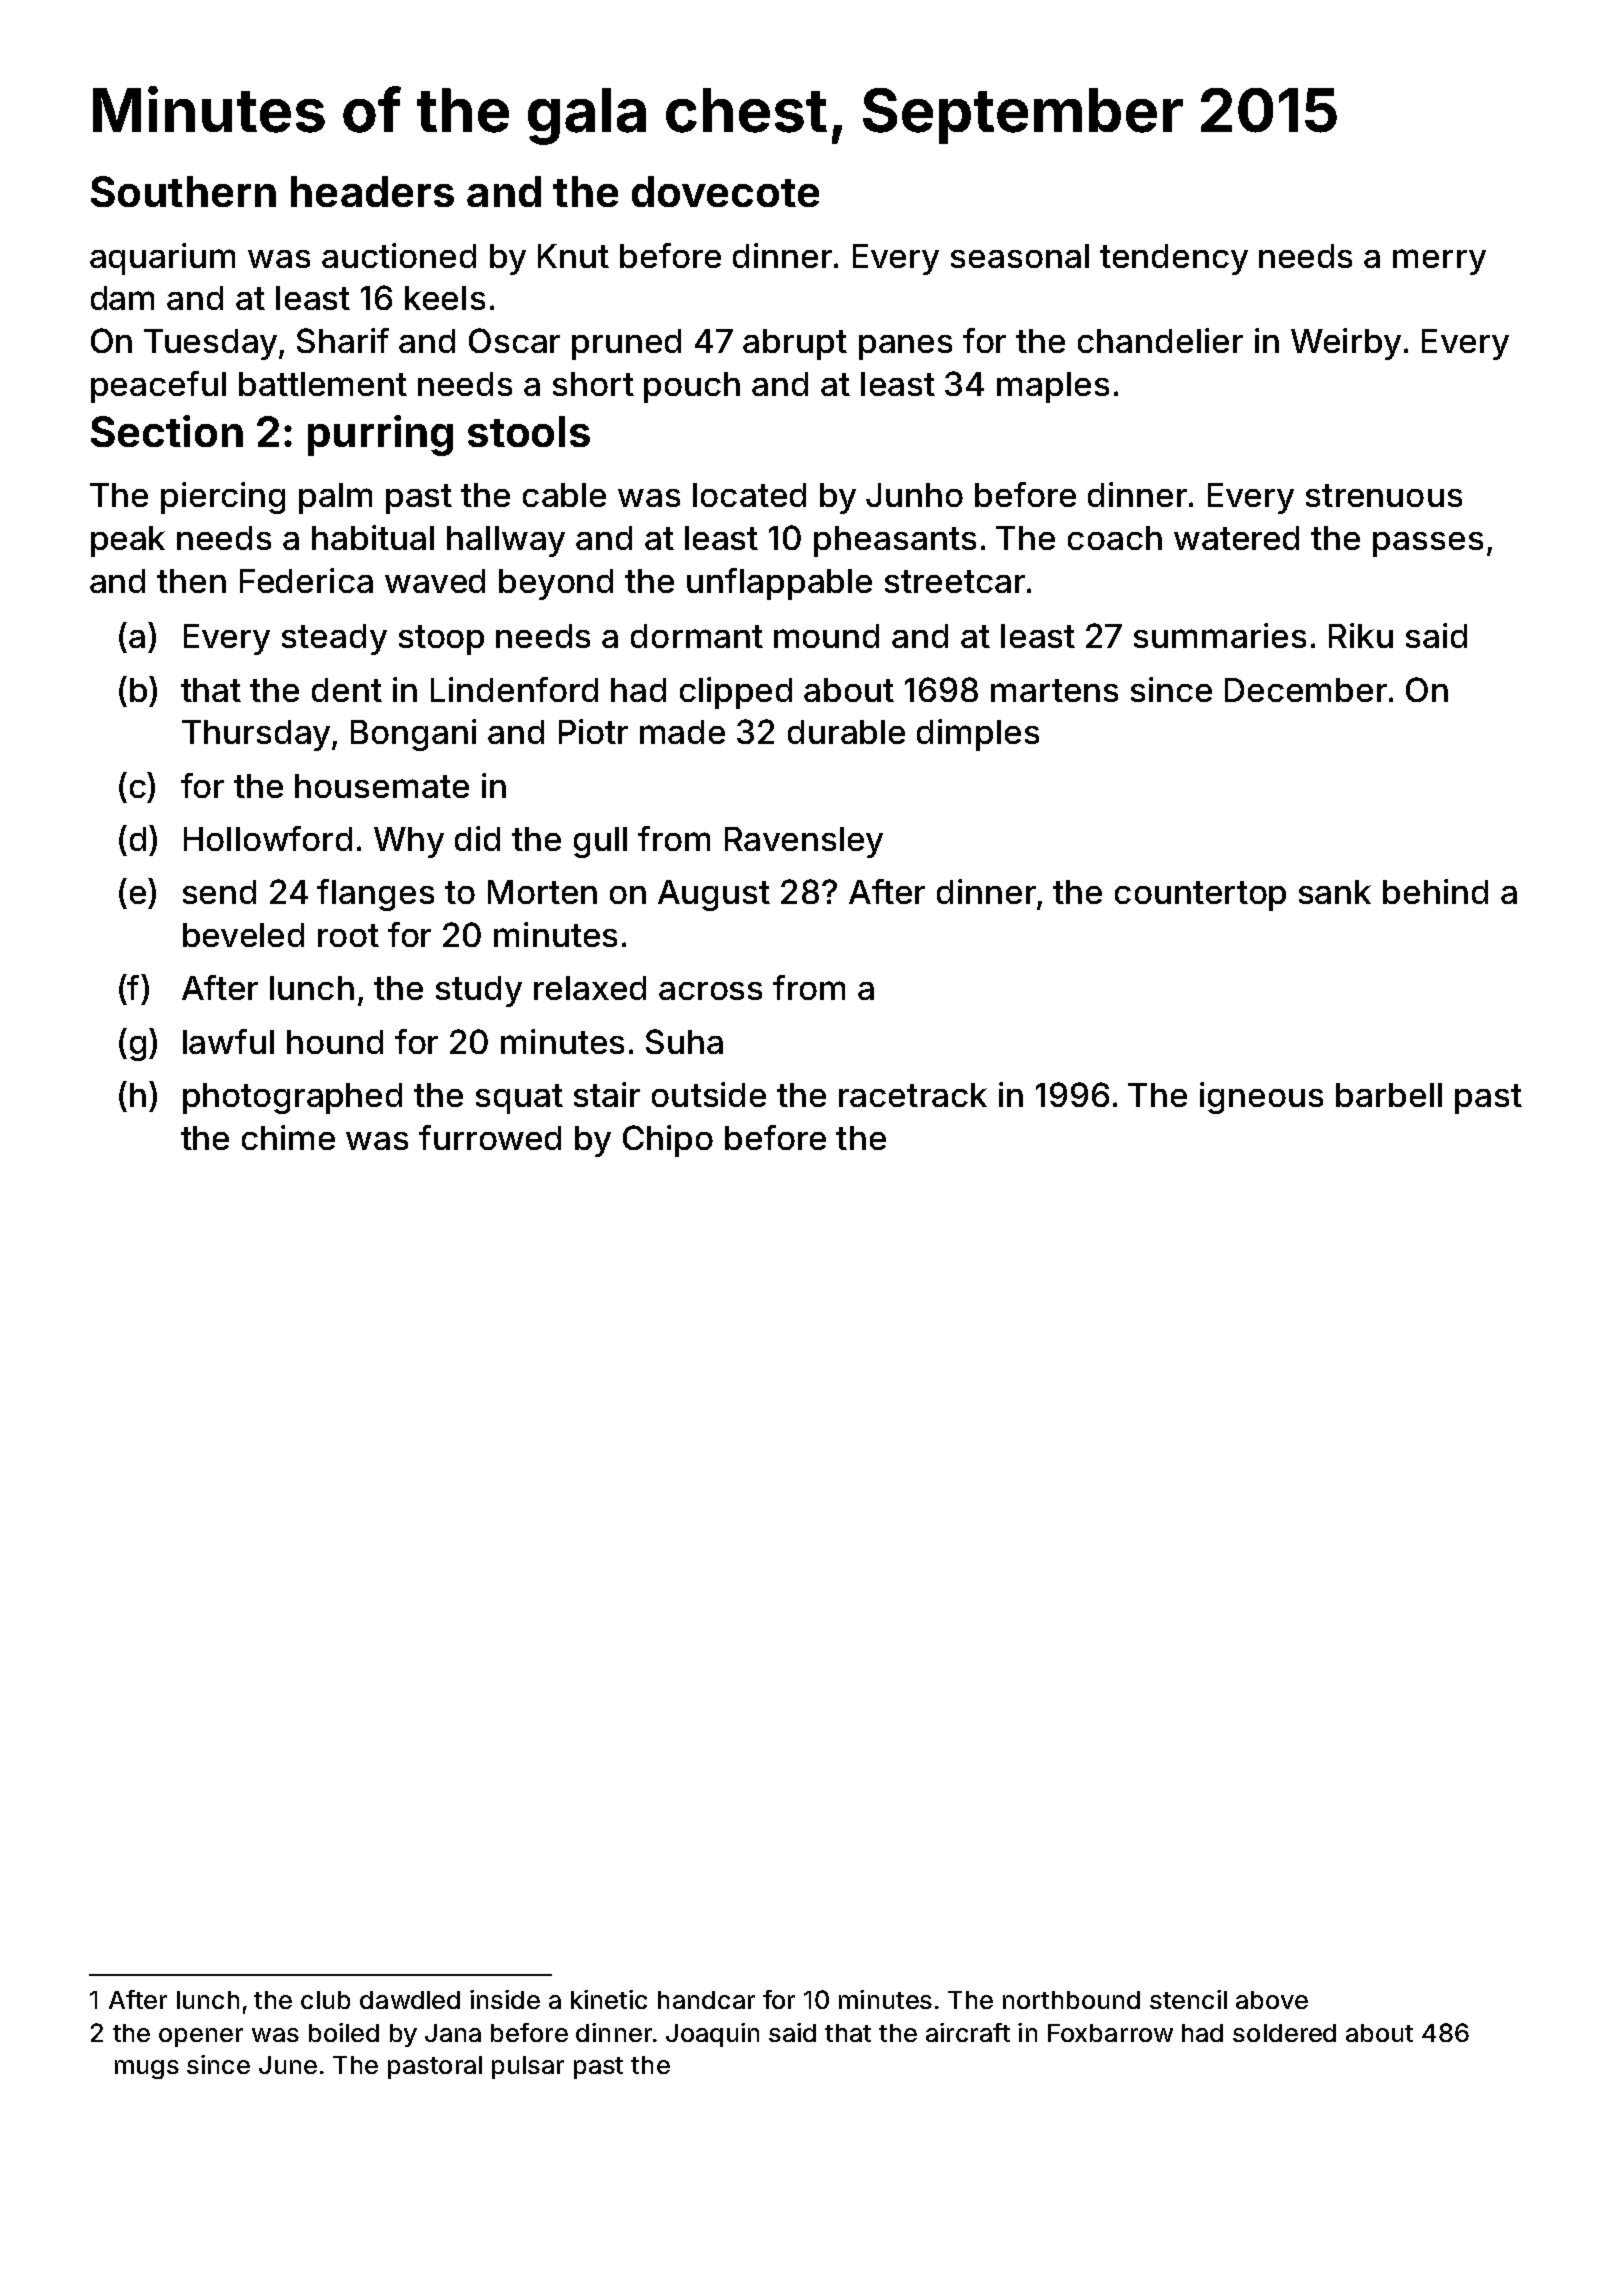  What do you see at coordinates (183, 191) in the screenshot?
I see `Southern` at bounding box center [183, 191].
